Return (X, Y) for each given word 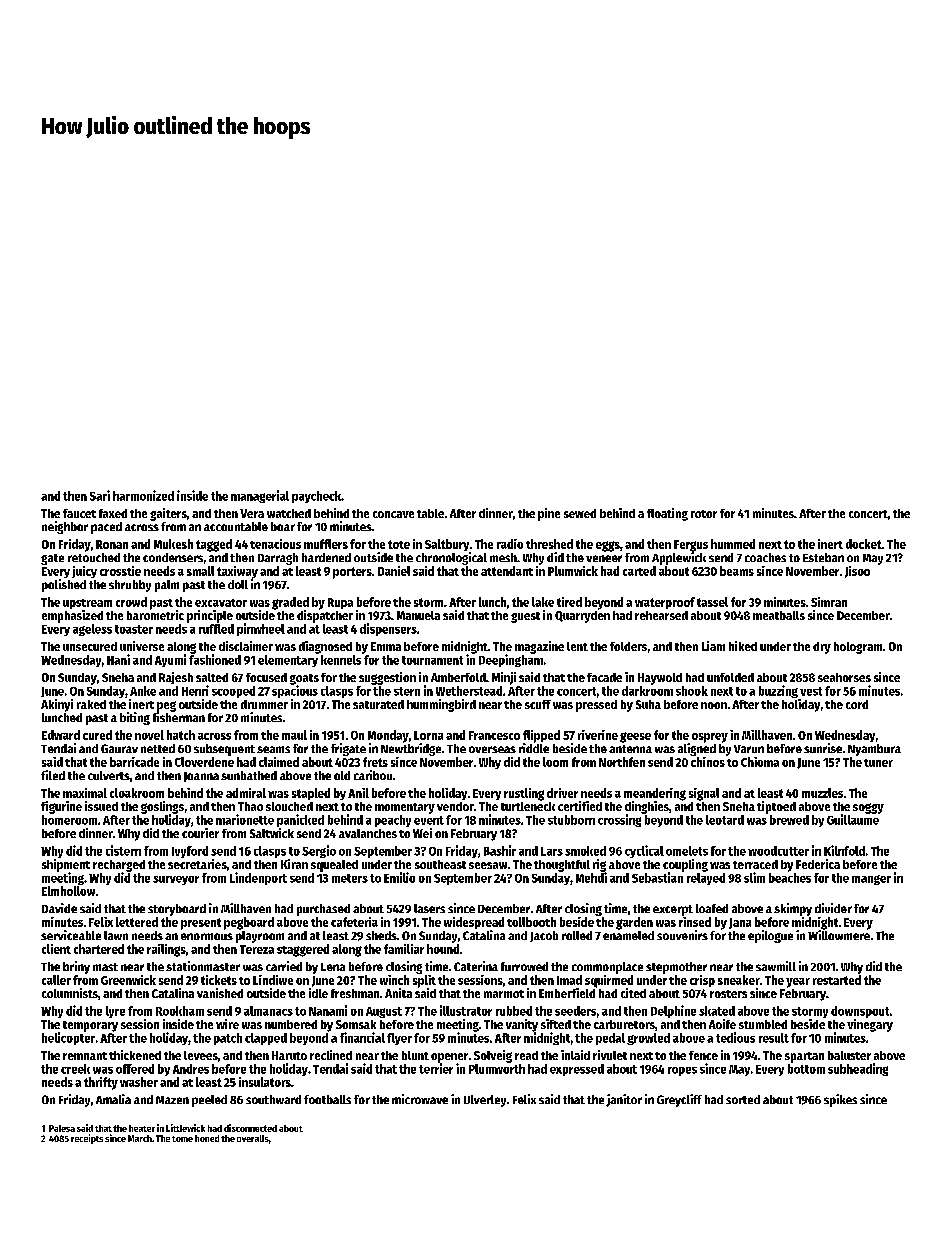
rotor (704, 514)
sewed (580, 513)
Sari (100, 495)
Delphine (673, 1011)
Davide (59, 908)
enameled (628, 935)
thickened (135, 1055)
